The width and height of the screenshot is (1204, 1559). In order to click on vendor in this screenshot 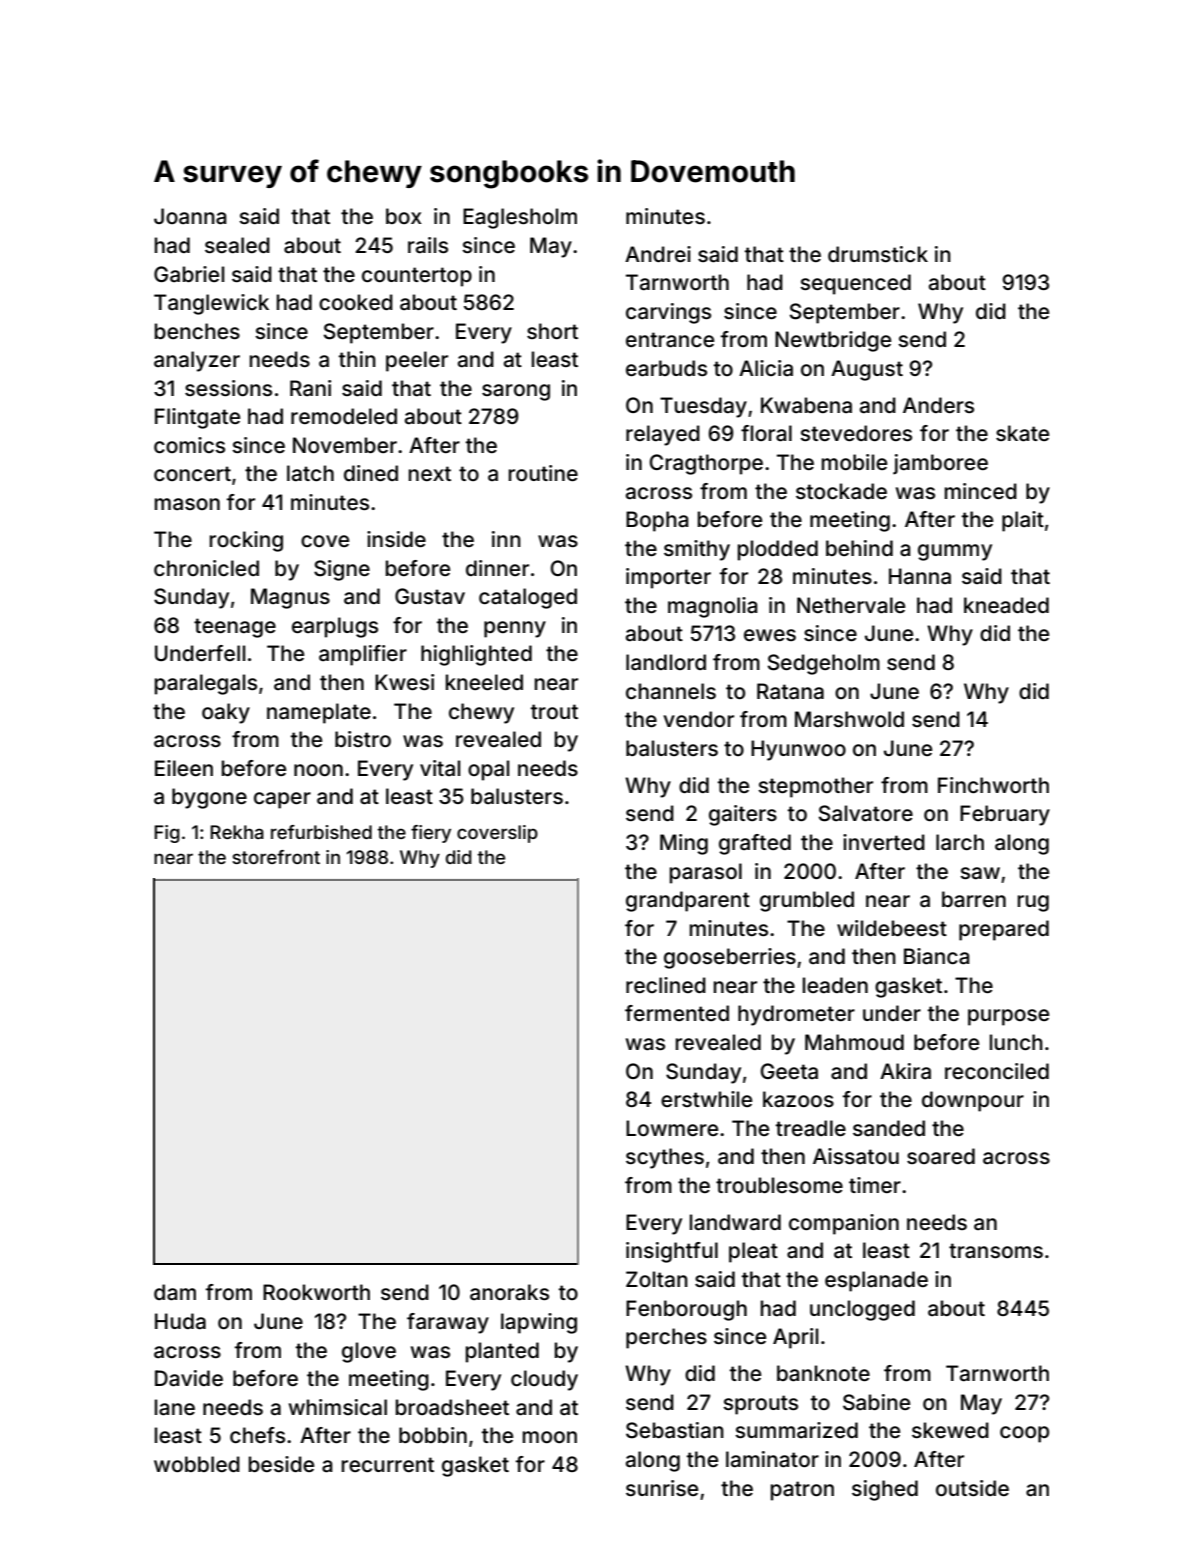, I will do `click(698, 719)`.
